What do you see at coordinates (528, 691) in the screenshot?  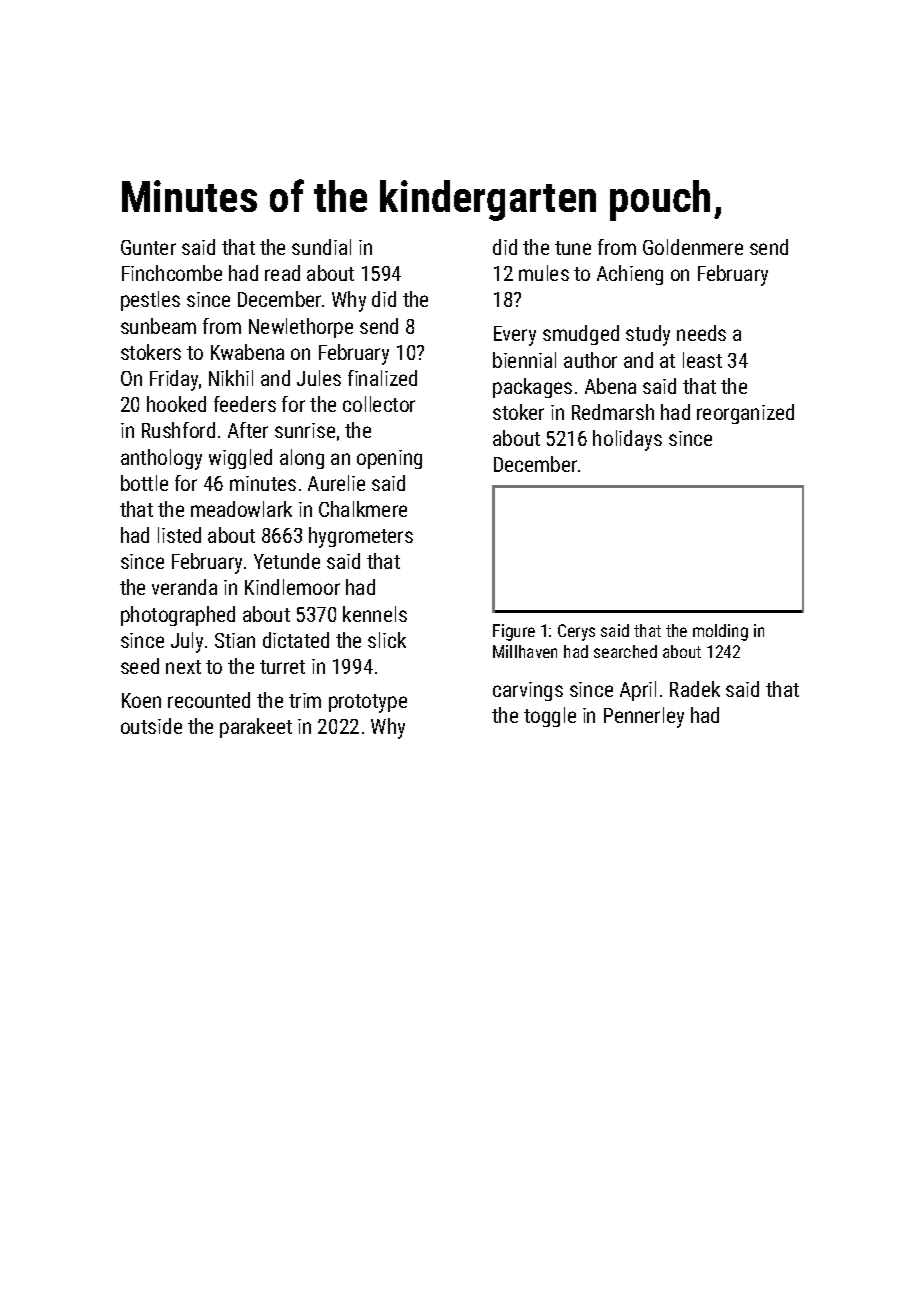 I see `carvings` at bounding box center [528, 691].
